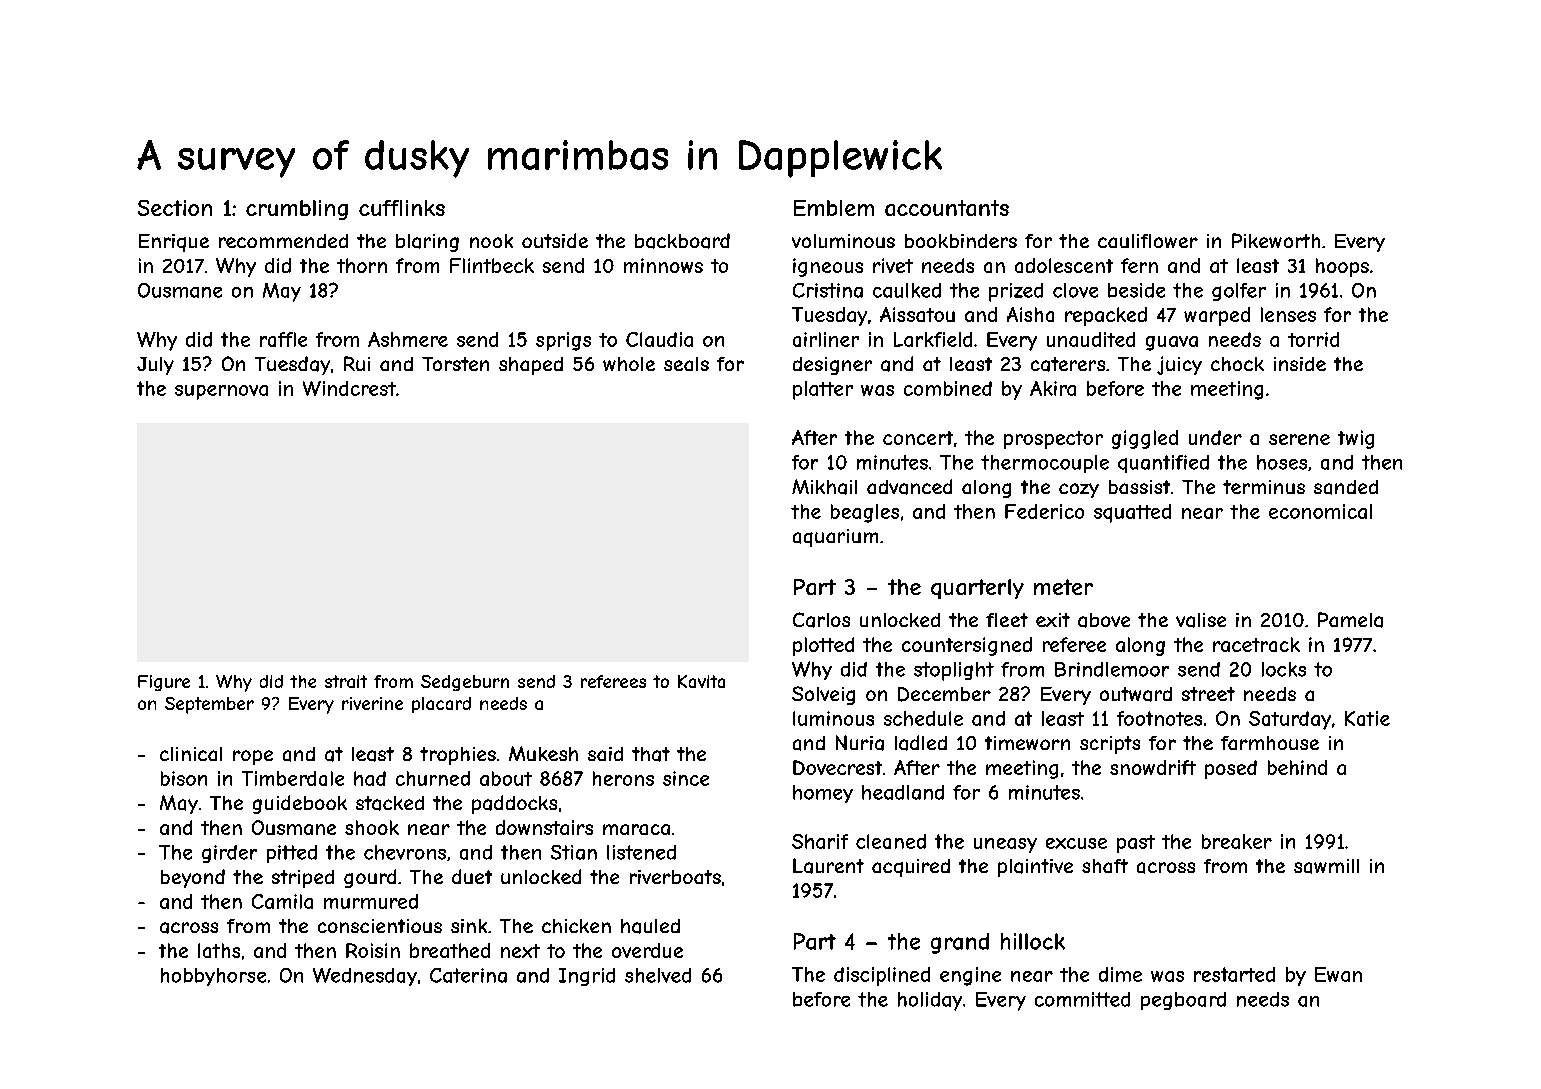 The width and height of the screenshot is (1541, 1089). I want to click on holiday, so click(930, 1001).
